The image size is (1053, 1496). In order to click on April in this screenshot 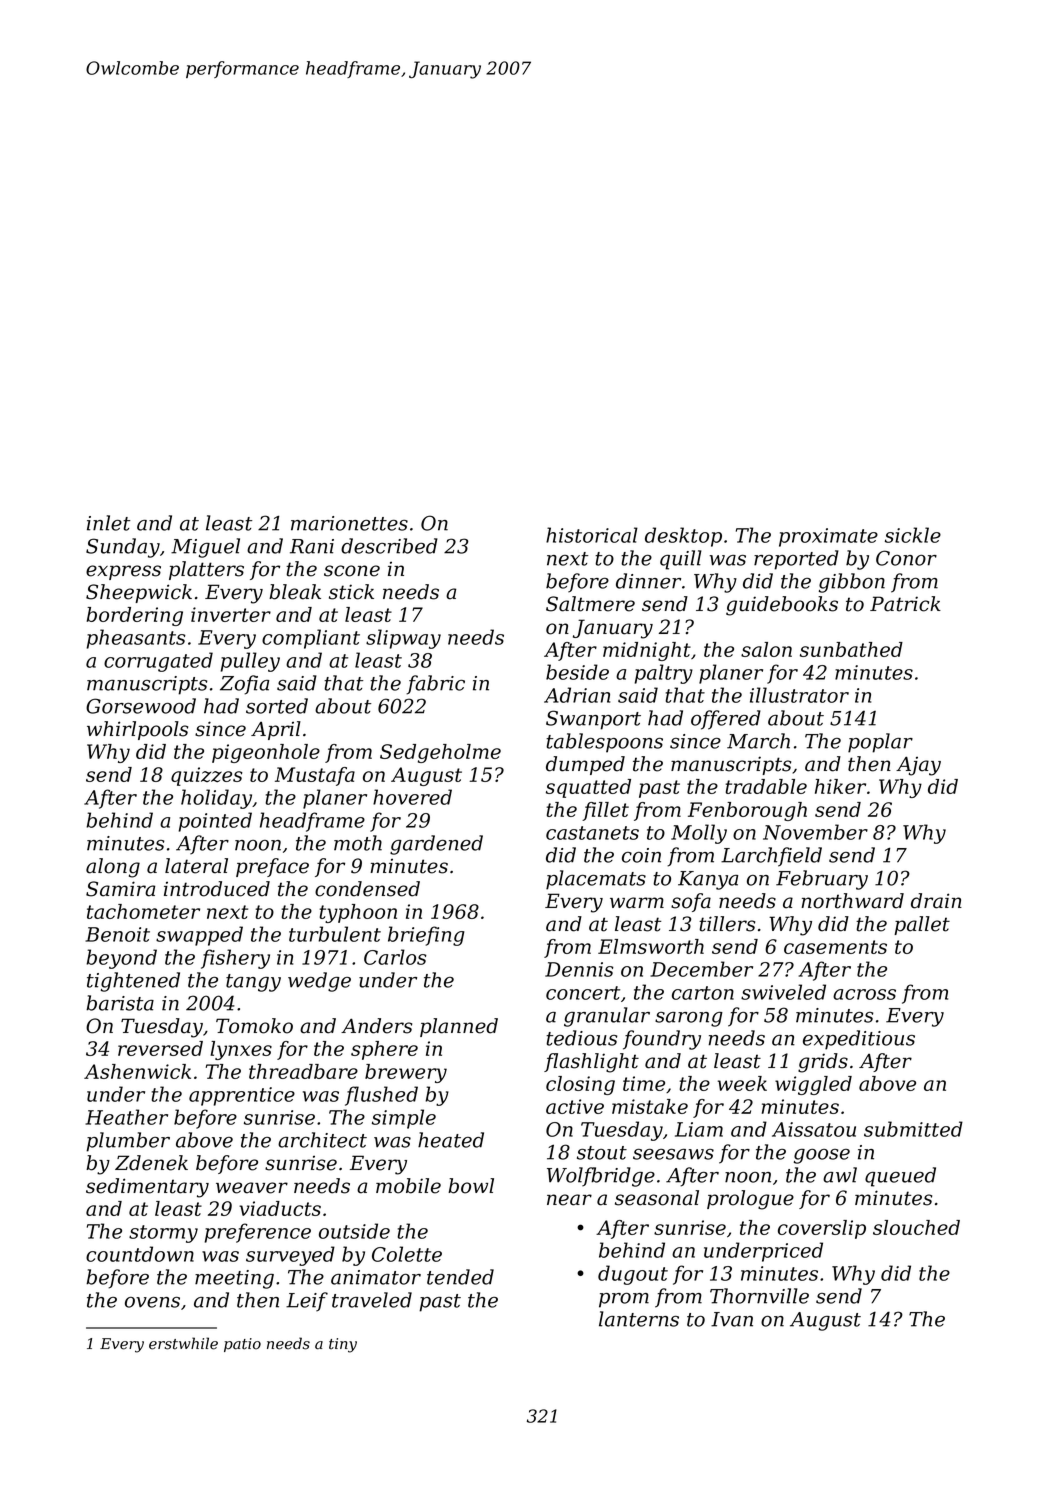, I will do `click(276, 730)`.
